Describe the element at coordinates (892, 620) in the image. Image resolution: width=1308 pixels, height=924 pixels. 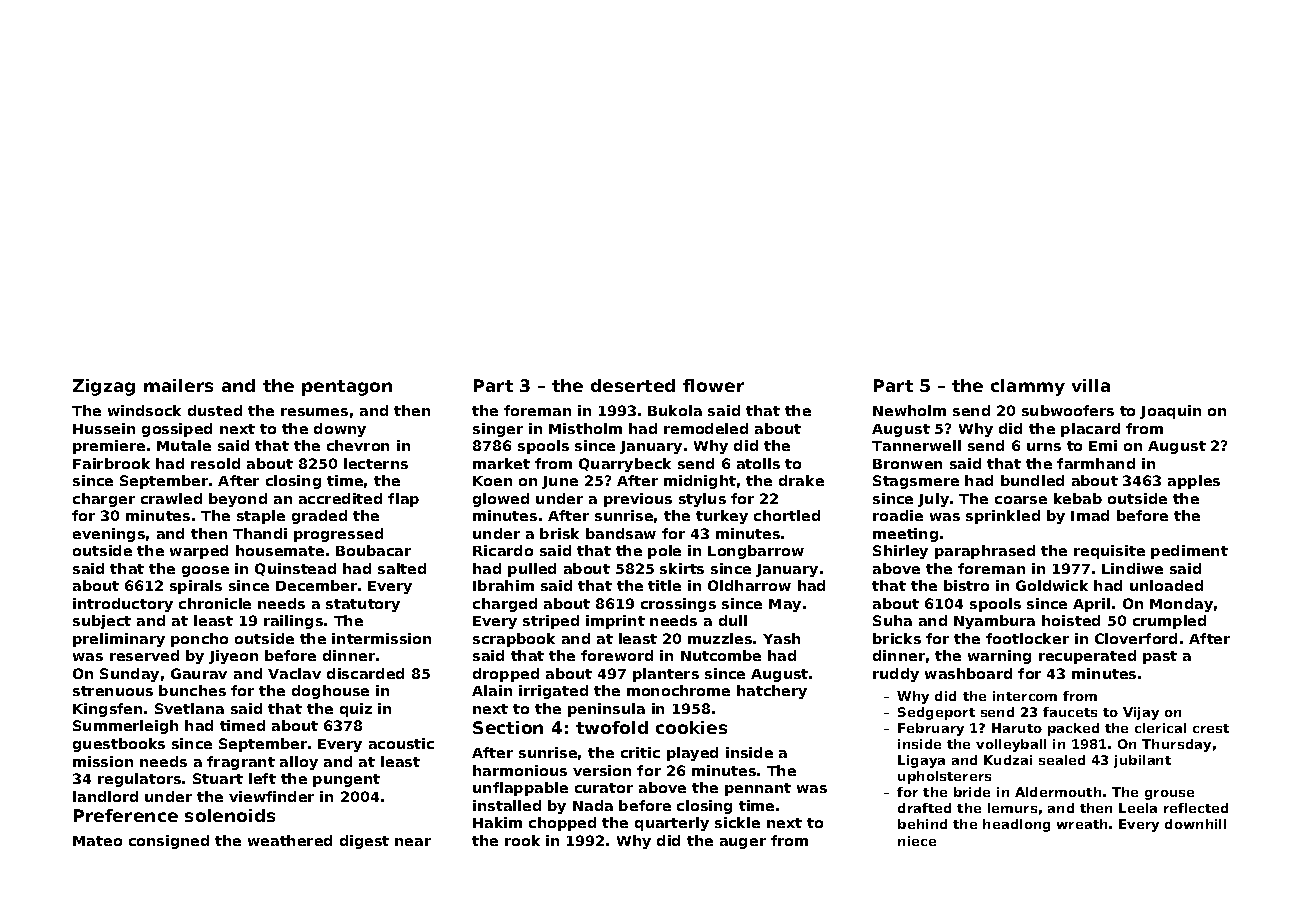
I see `Suha` at that location.
